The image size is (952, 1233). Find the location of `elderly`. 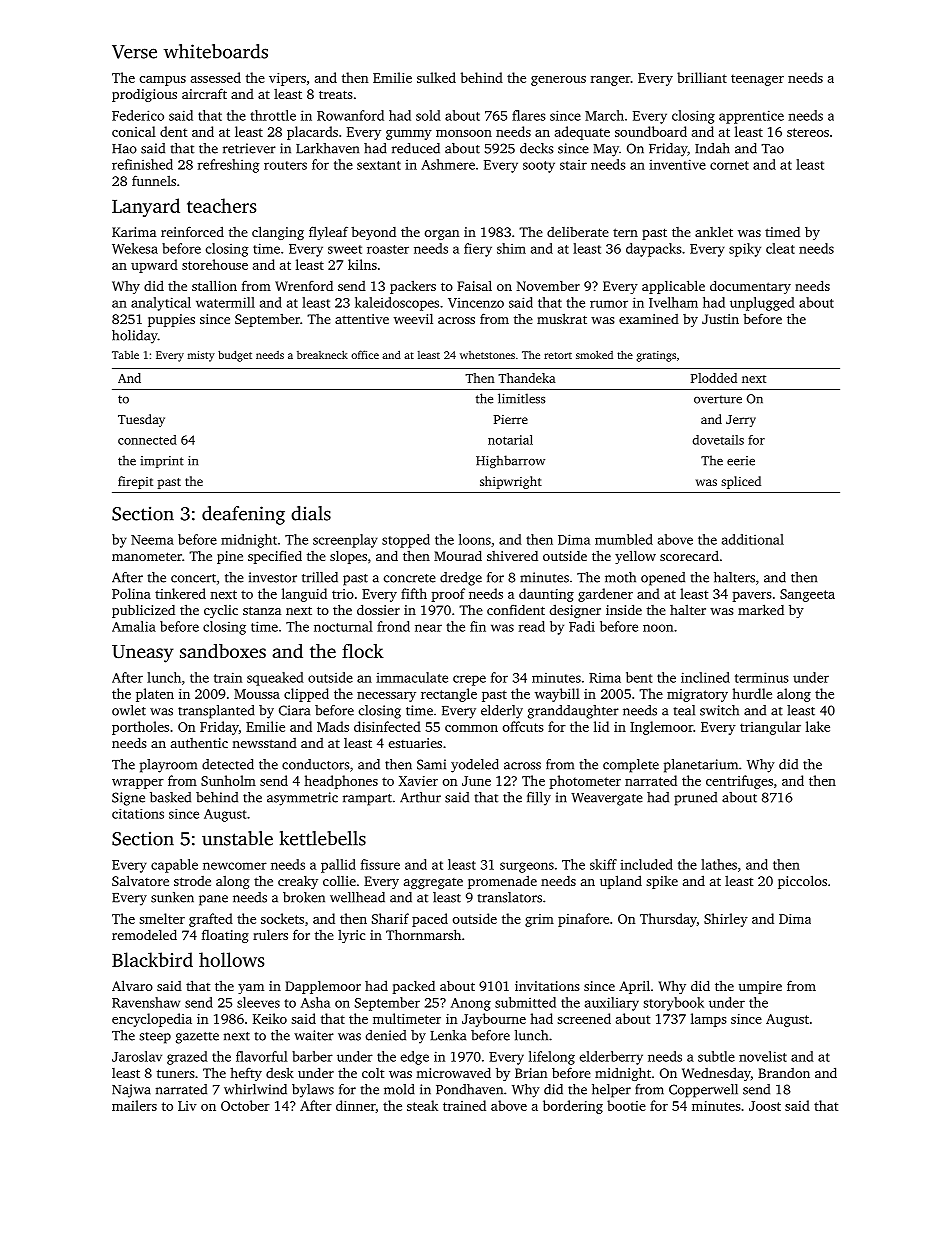

elderly is located at coordinates (502, 712).
